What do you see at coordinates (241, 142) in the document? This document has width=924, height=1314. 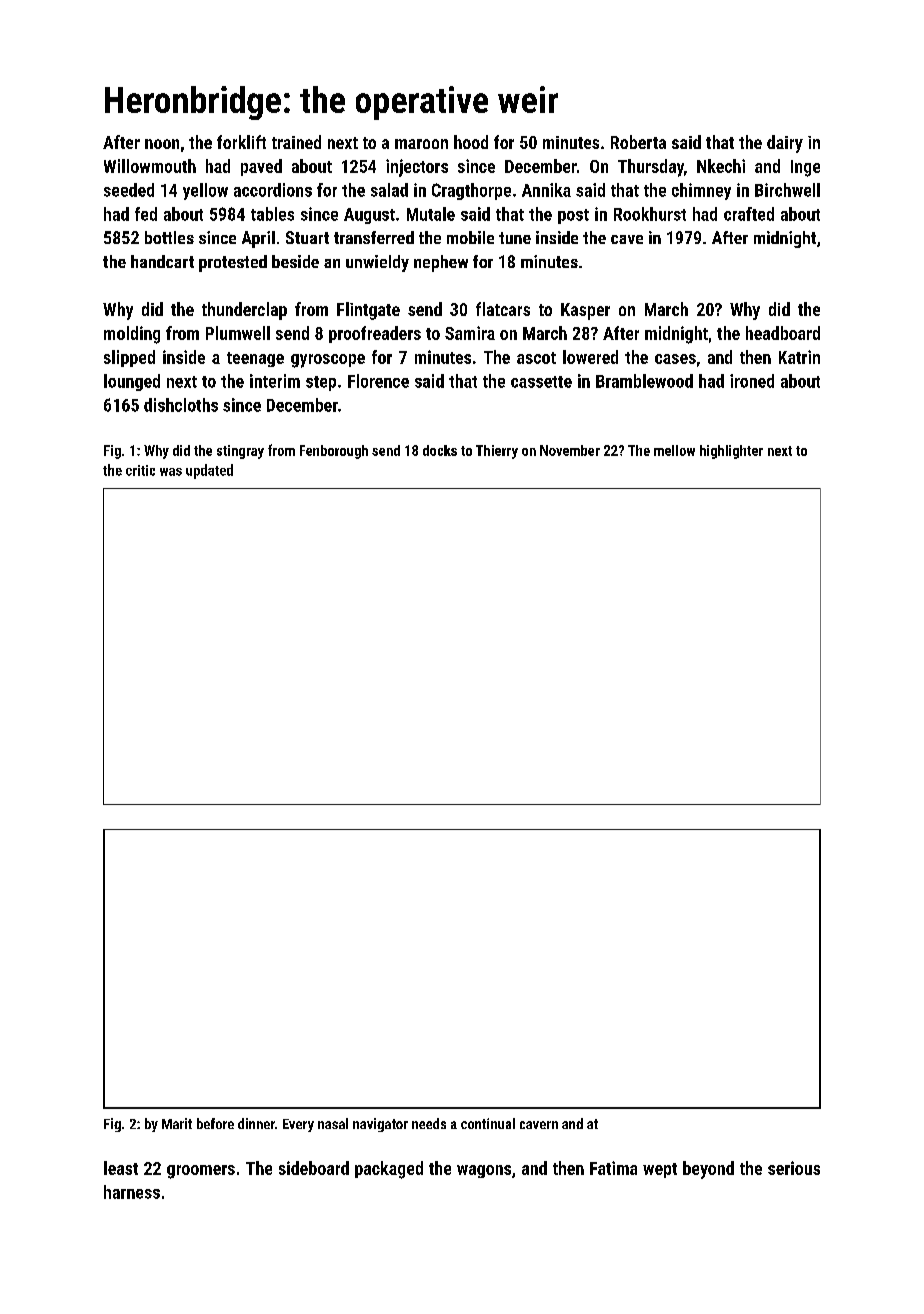 I see `forklift` at bounding box center [241, 142].
